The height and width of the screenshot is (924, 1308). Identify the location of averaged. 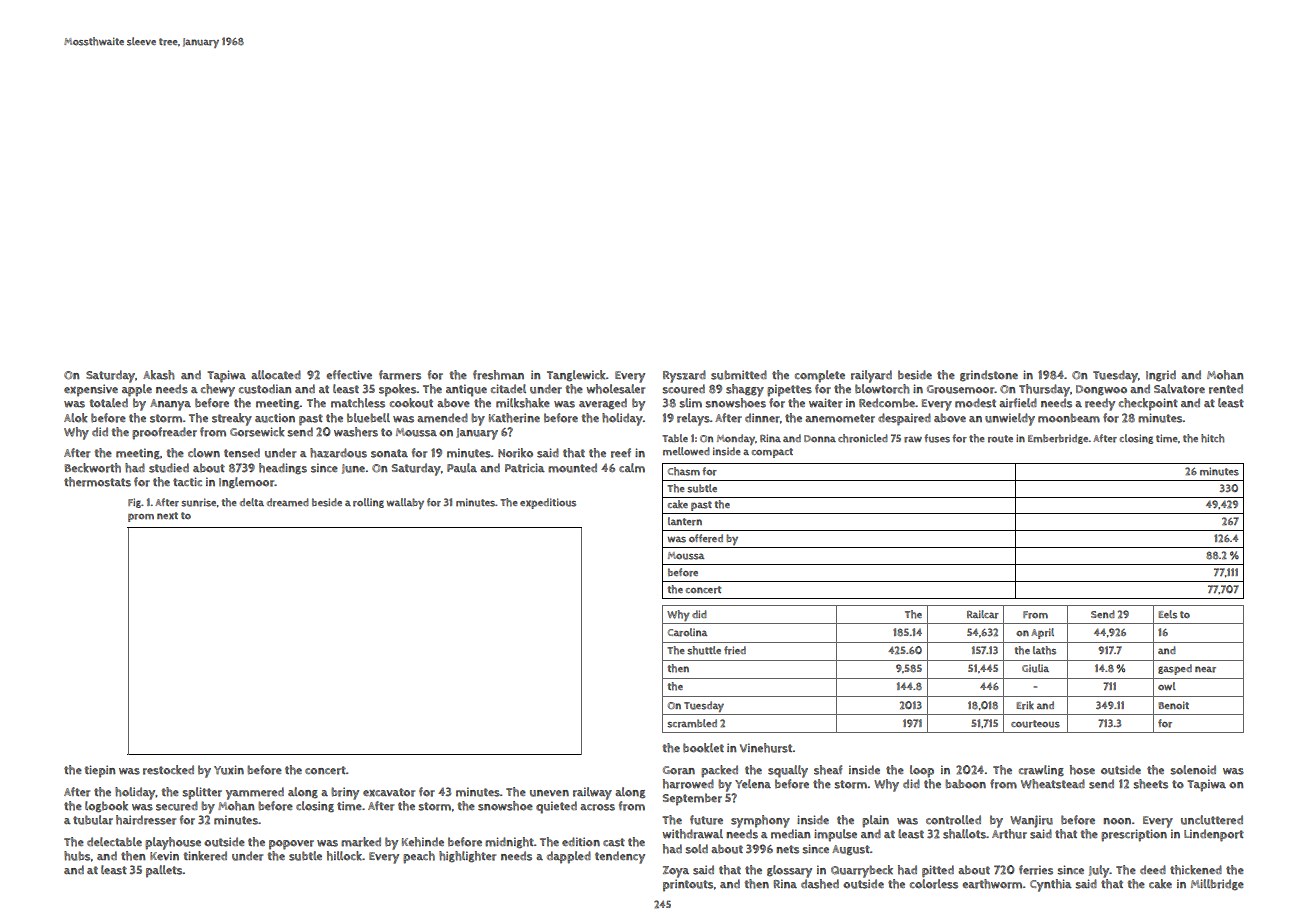
(603, 404).
